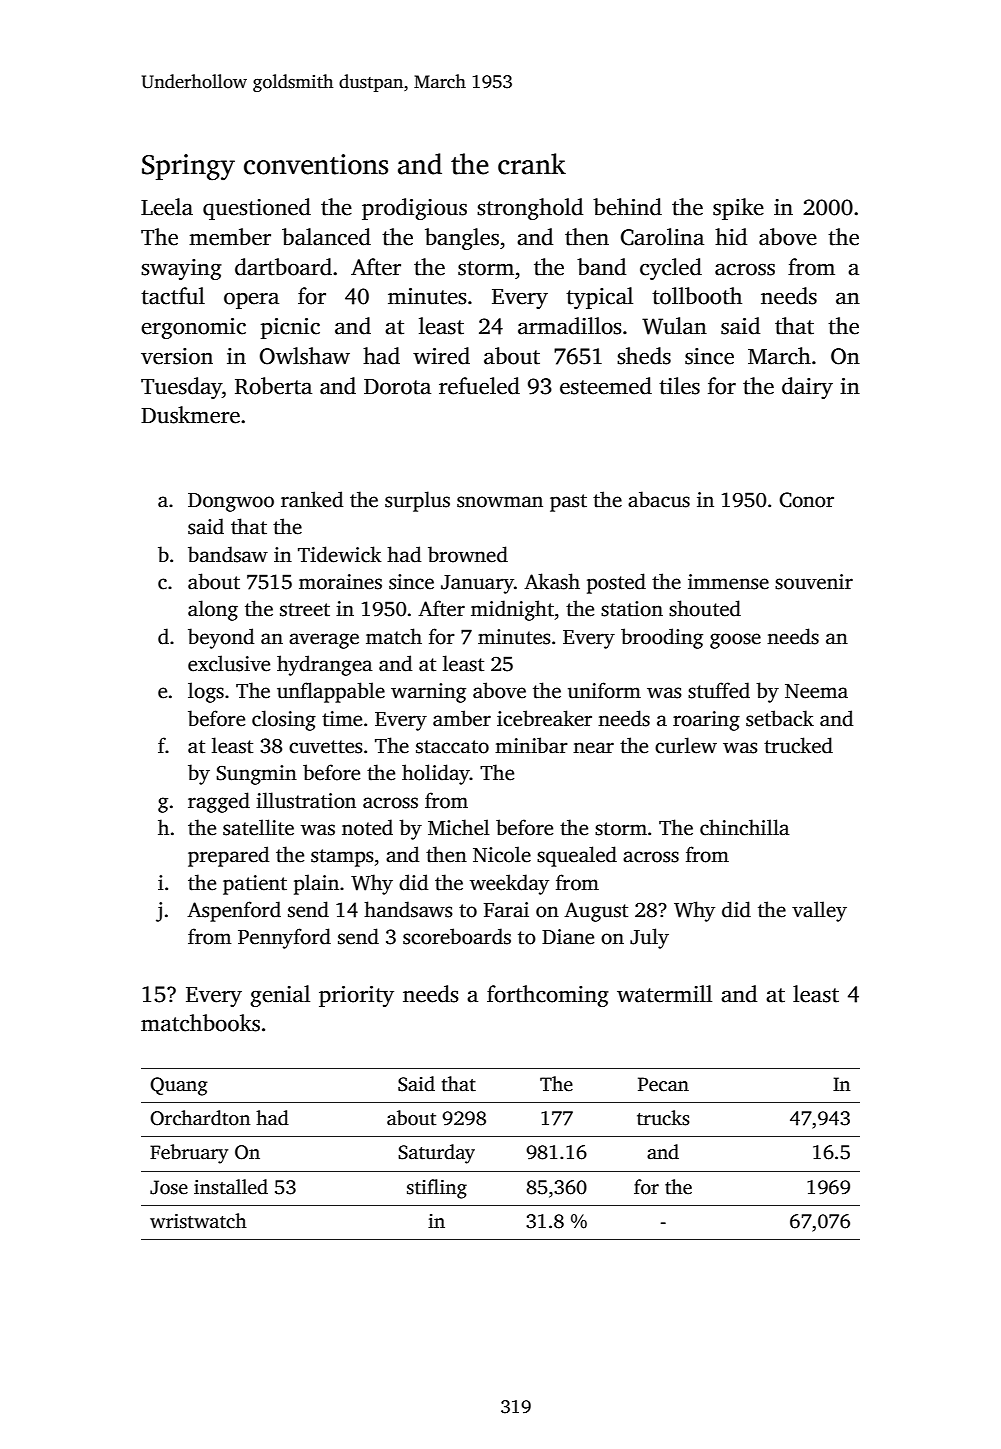 The width and height of the screenshot is (1001, 1449). What do you see at coordinates (290, 328) in the screenshot?
I see `picnic` at bounding box center [290, 328].
